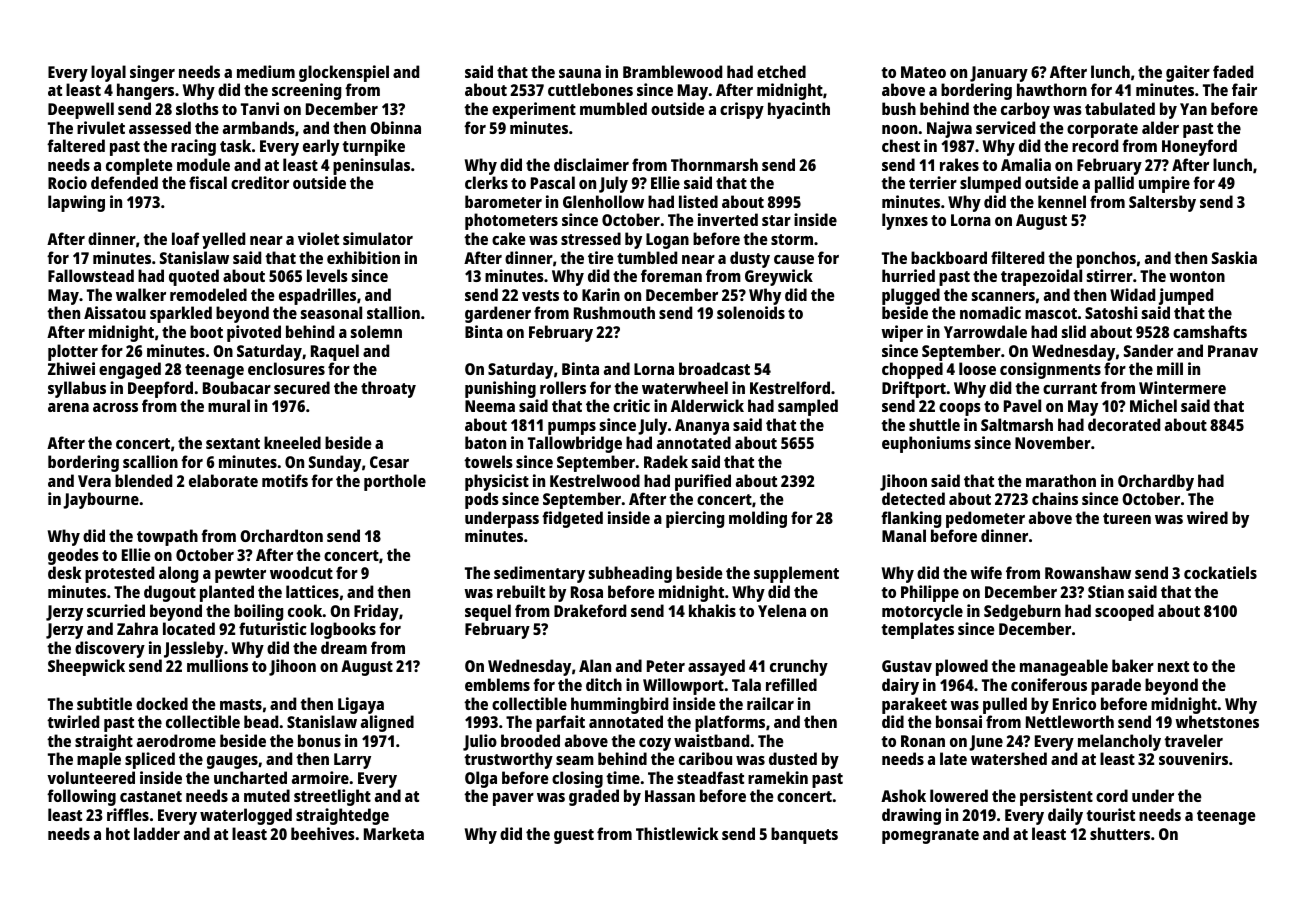  What do you see at coordinates (1233, 71) in the page?
I see `faded` at bounding box center [1233, 71].
